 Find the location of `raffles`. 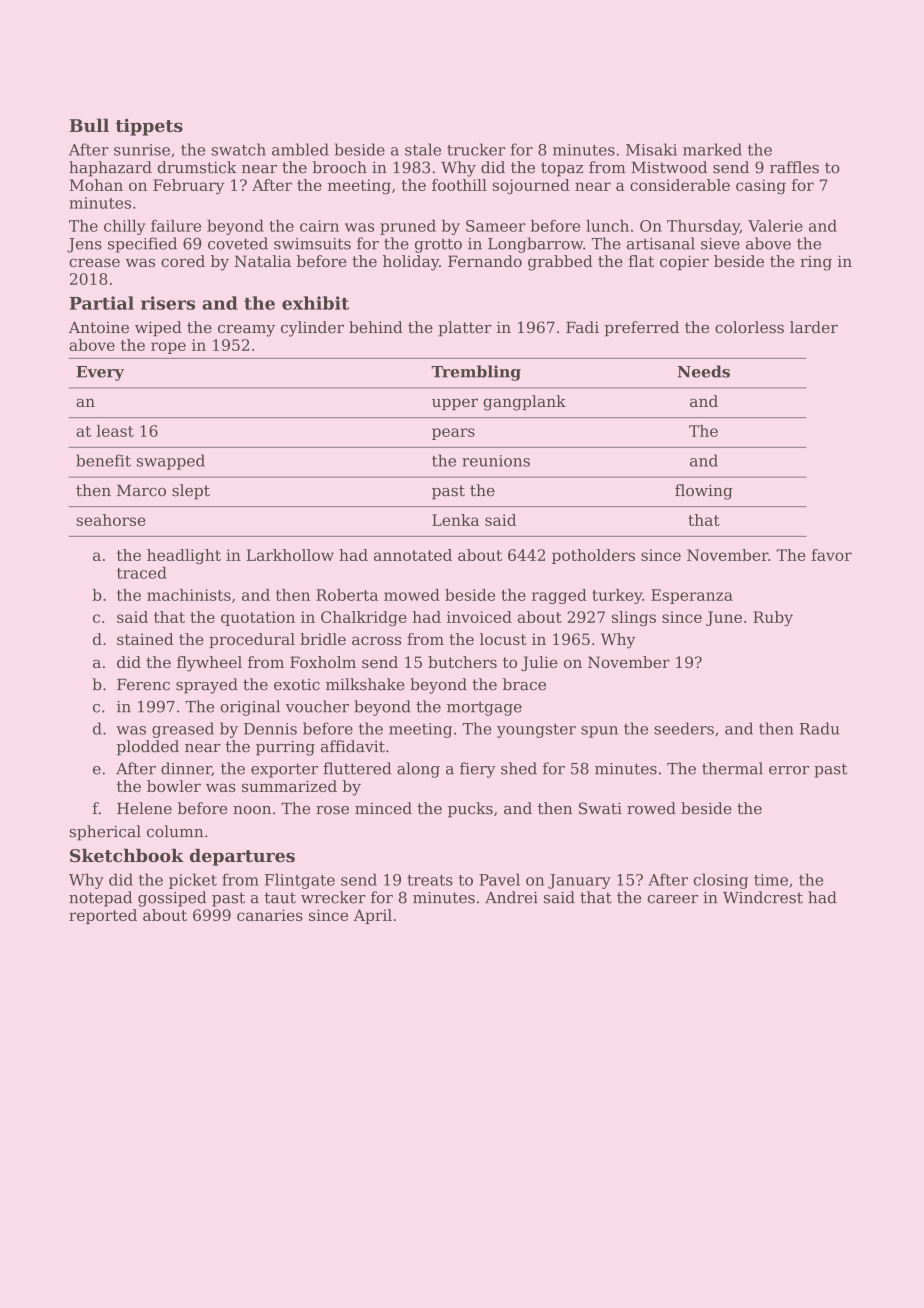

raffles is located at coordinates (794, 167).
